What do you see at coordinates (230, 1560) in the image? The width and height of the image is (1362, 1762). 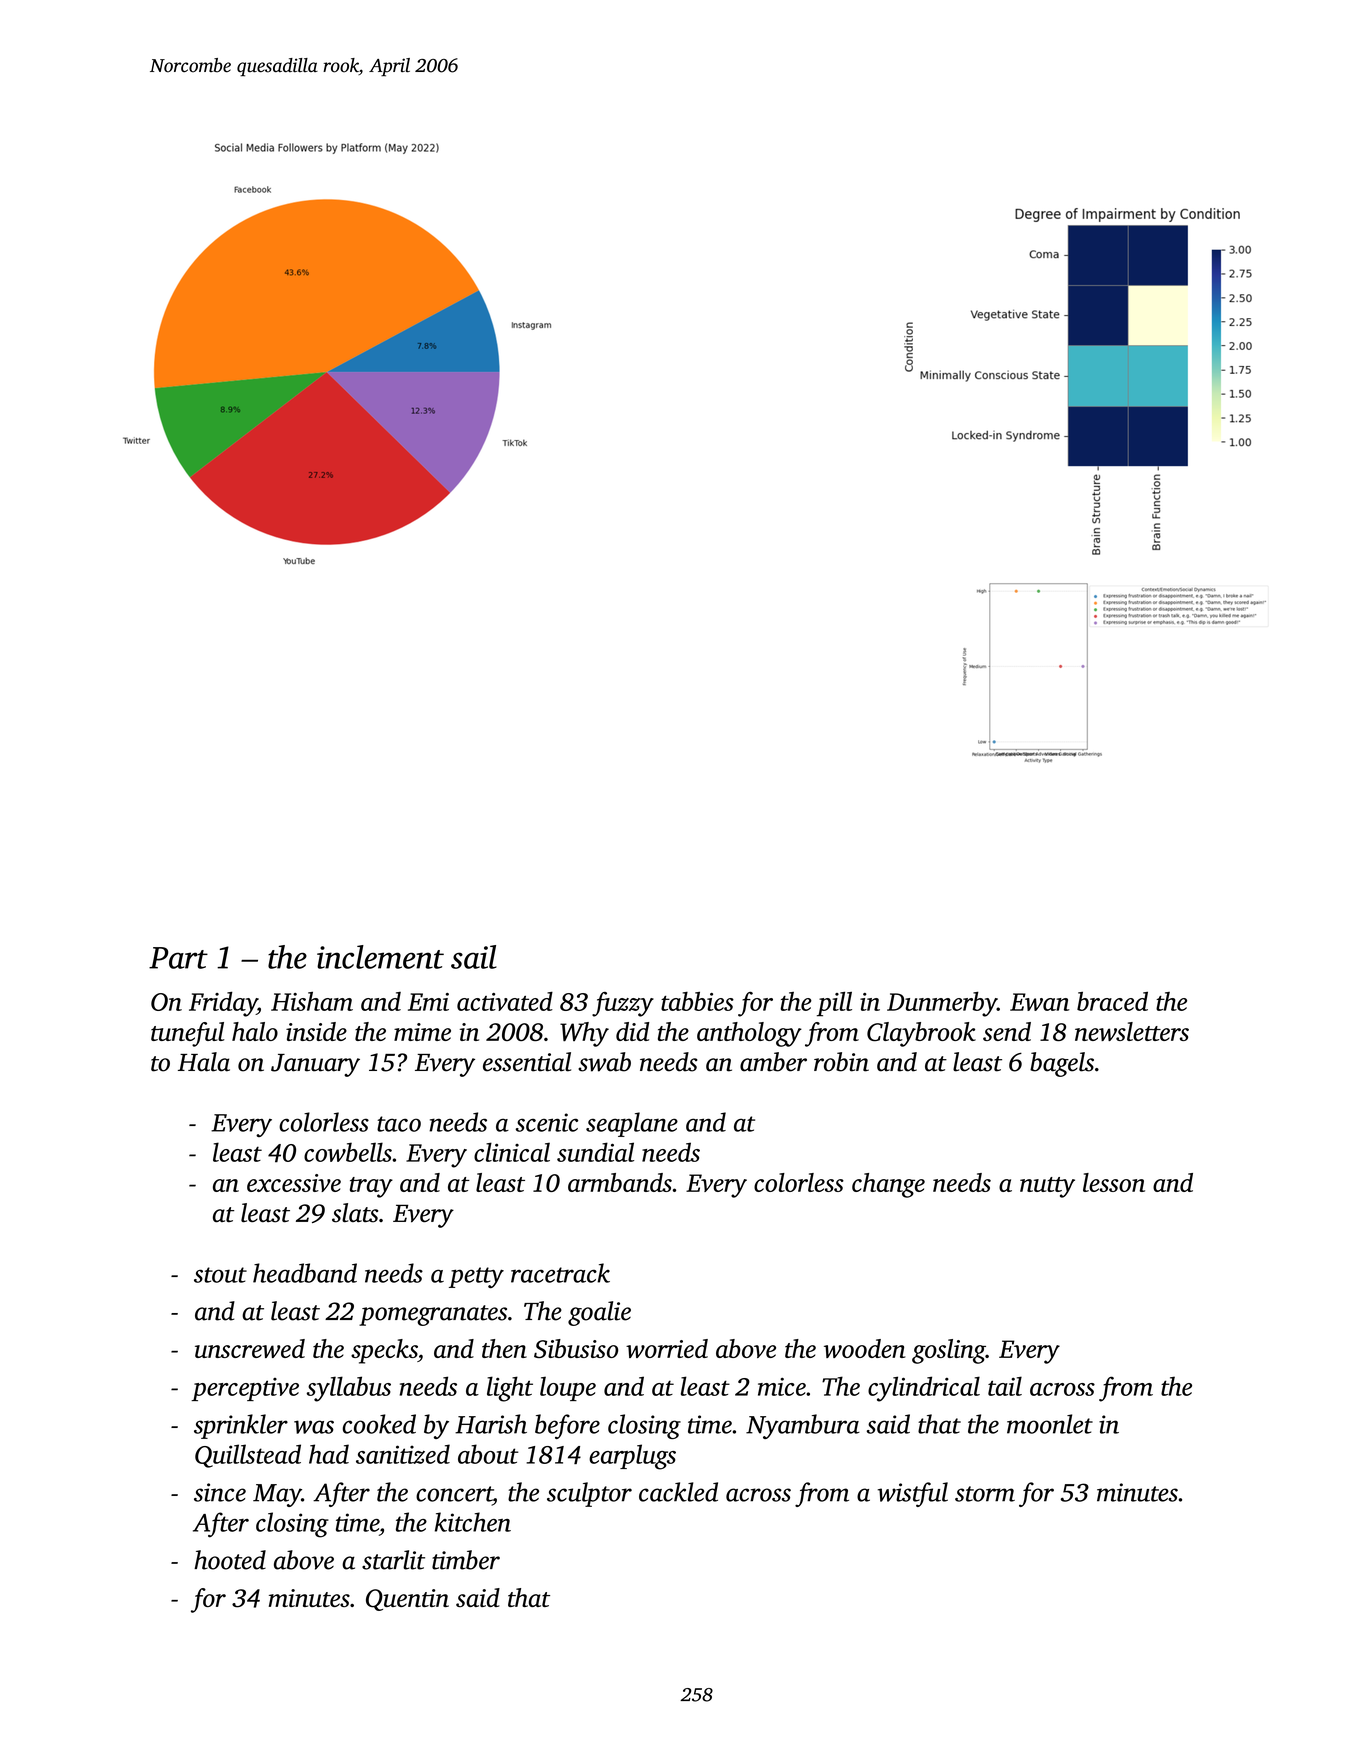 I see `hooted` at bounding box center [230, 1560].
